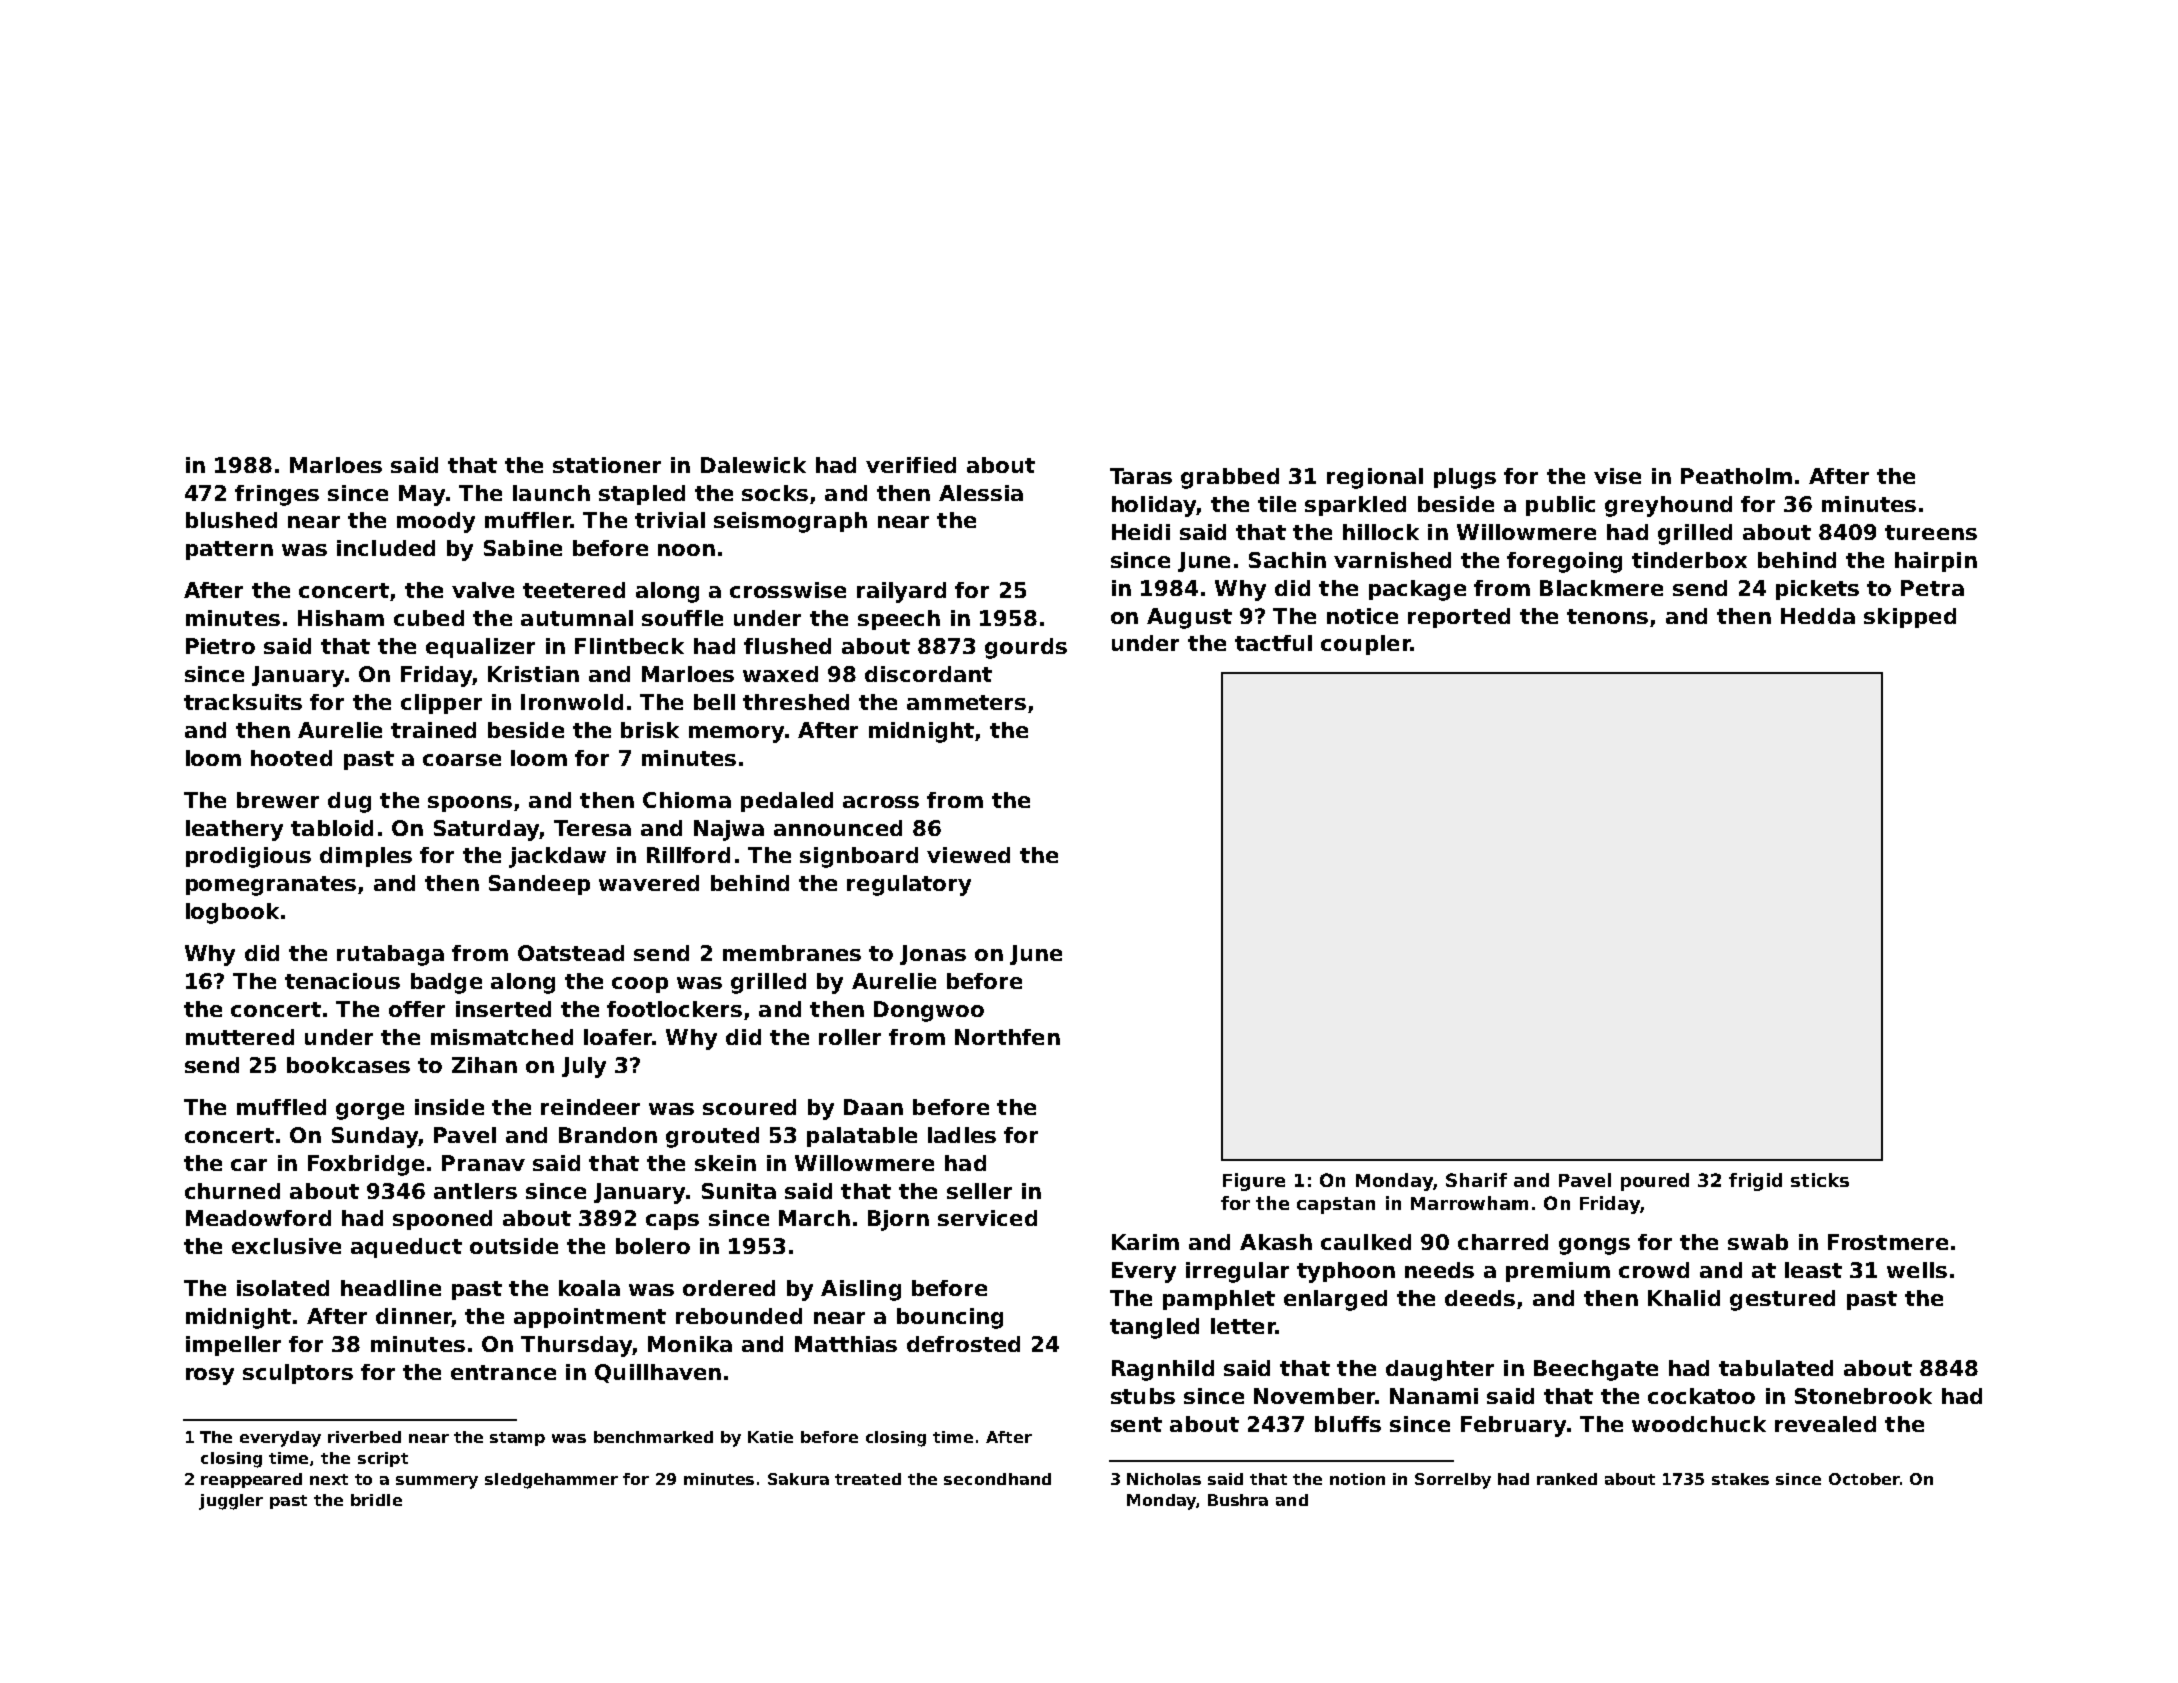 Image resolution: width=2178 pixels, height=1683 pixels. I want to click on discordant, so click(928, 674).
